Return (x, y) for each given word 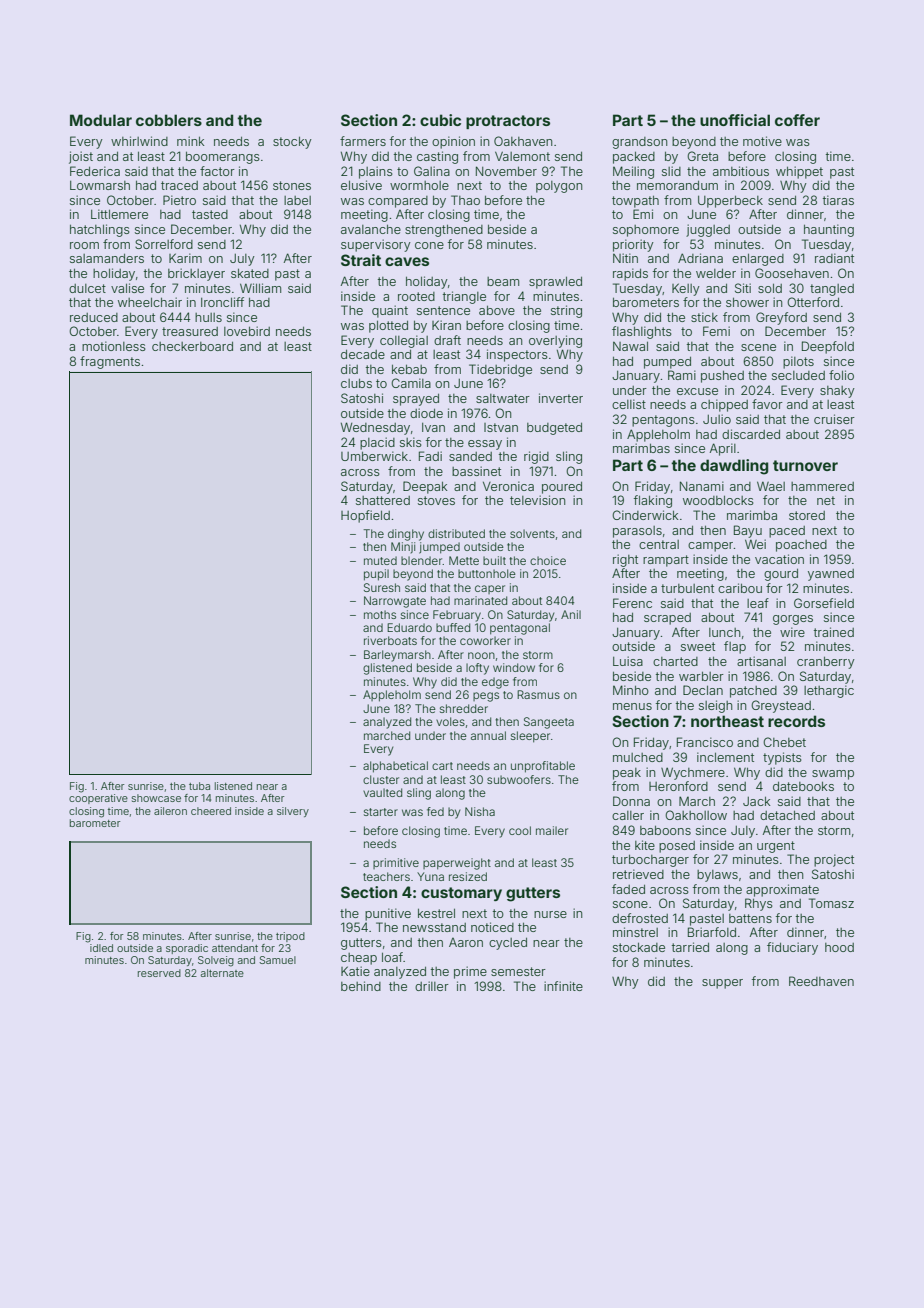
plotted (388, 326)
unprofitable (543, 767)
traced (179, 185)
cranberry (826, 662)
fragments (110, 362)
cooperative (98, 799)
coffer (797, 120)
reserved (159, 973)
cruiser (834, 419)
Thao (465, 200)
